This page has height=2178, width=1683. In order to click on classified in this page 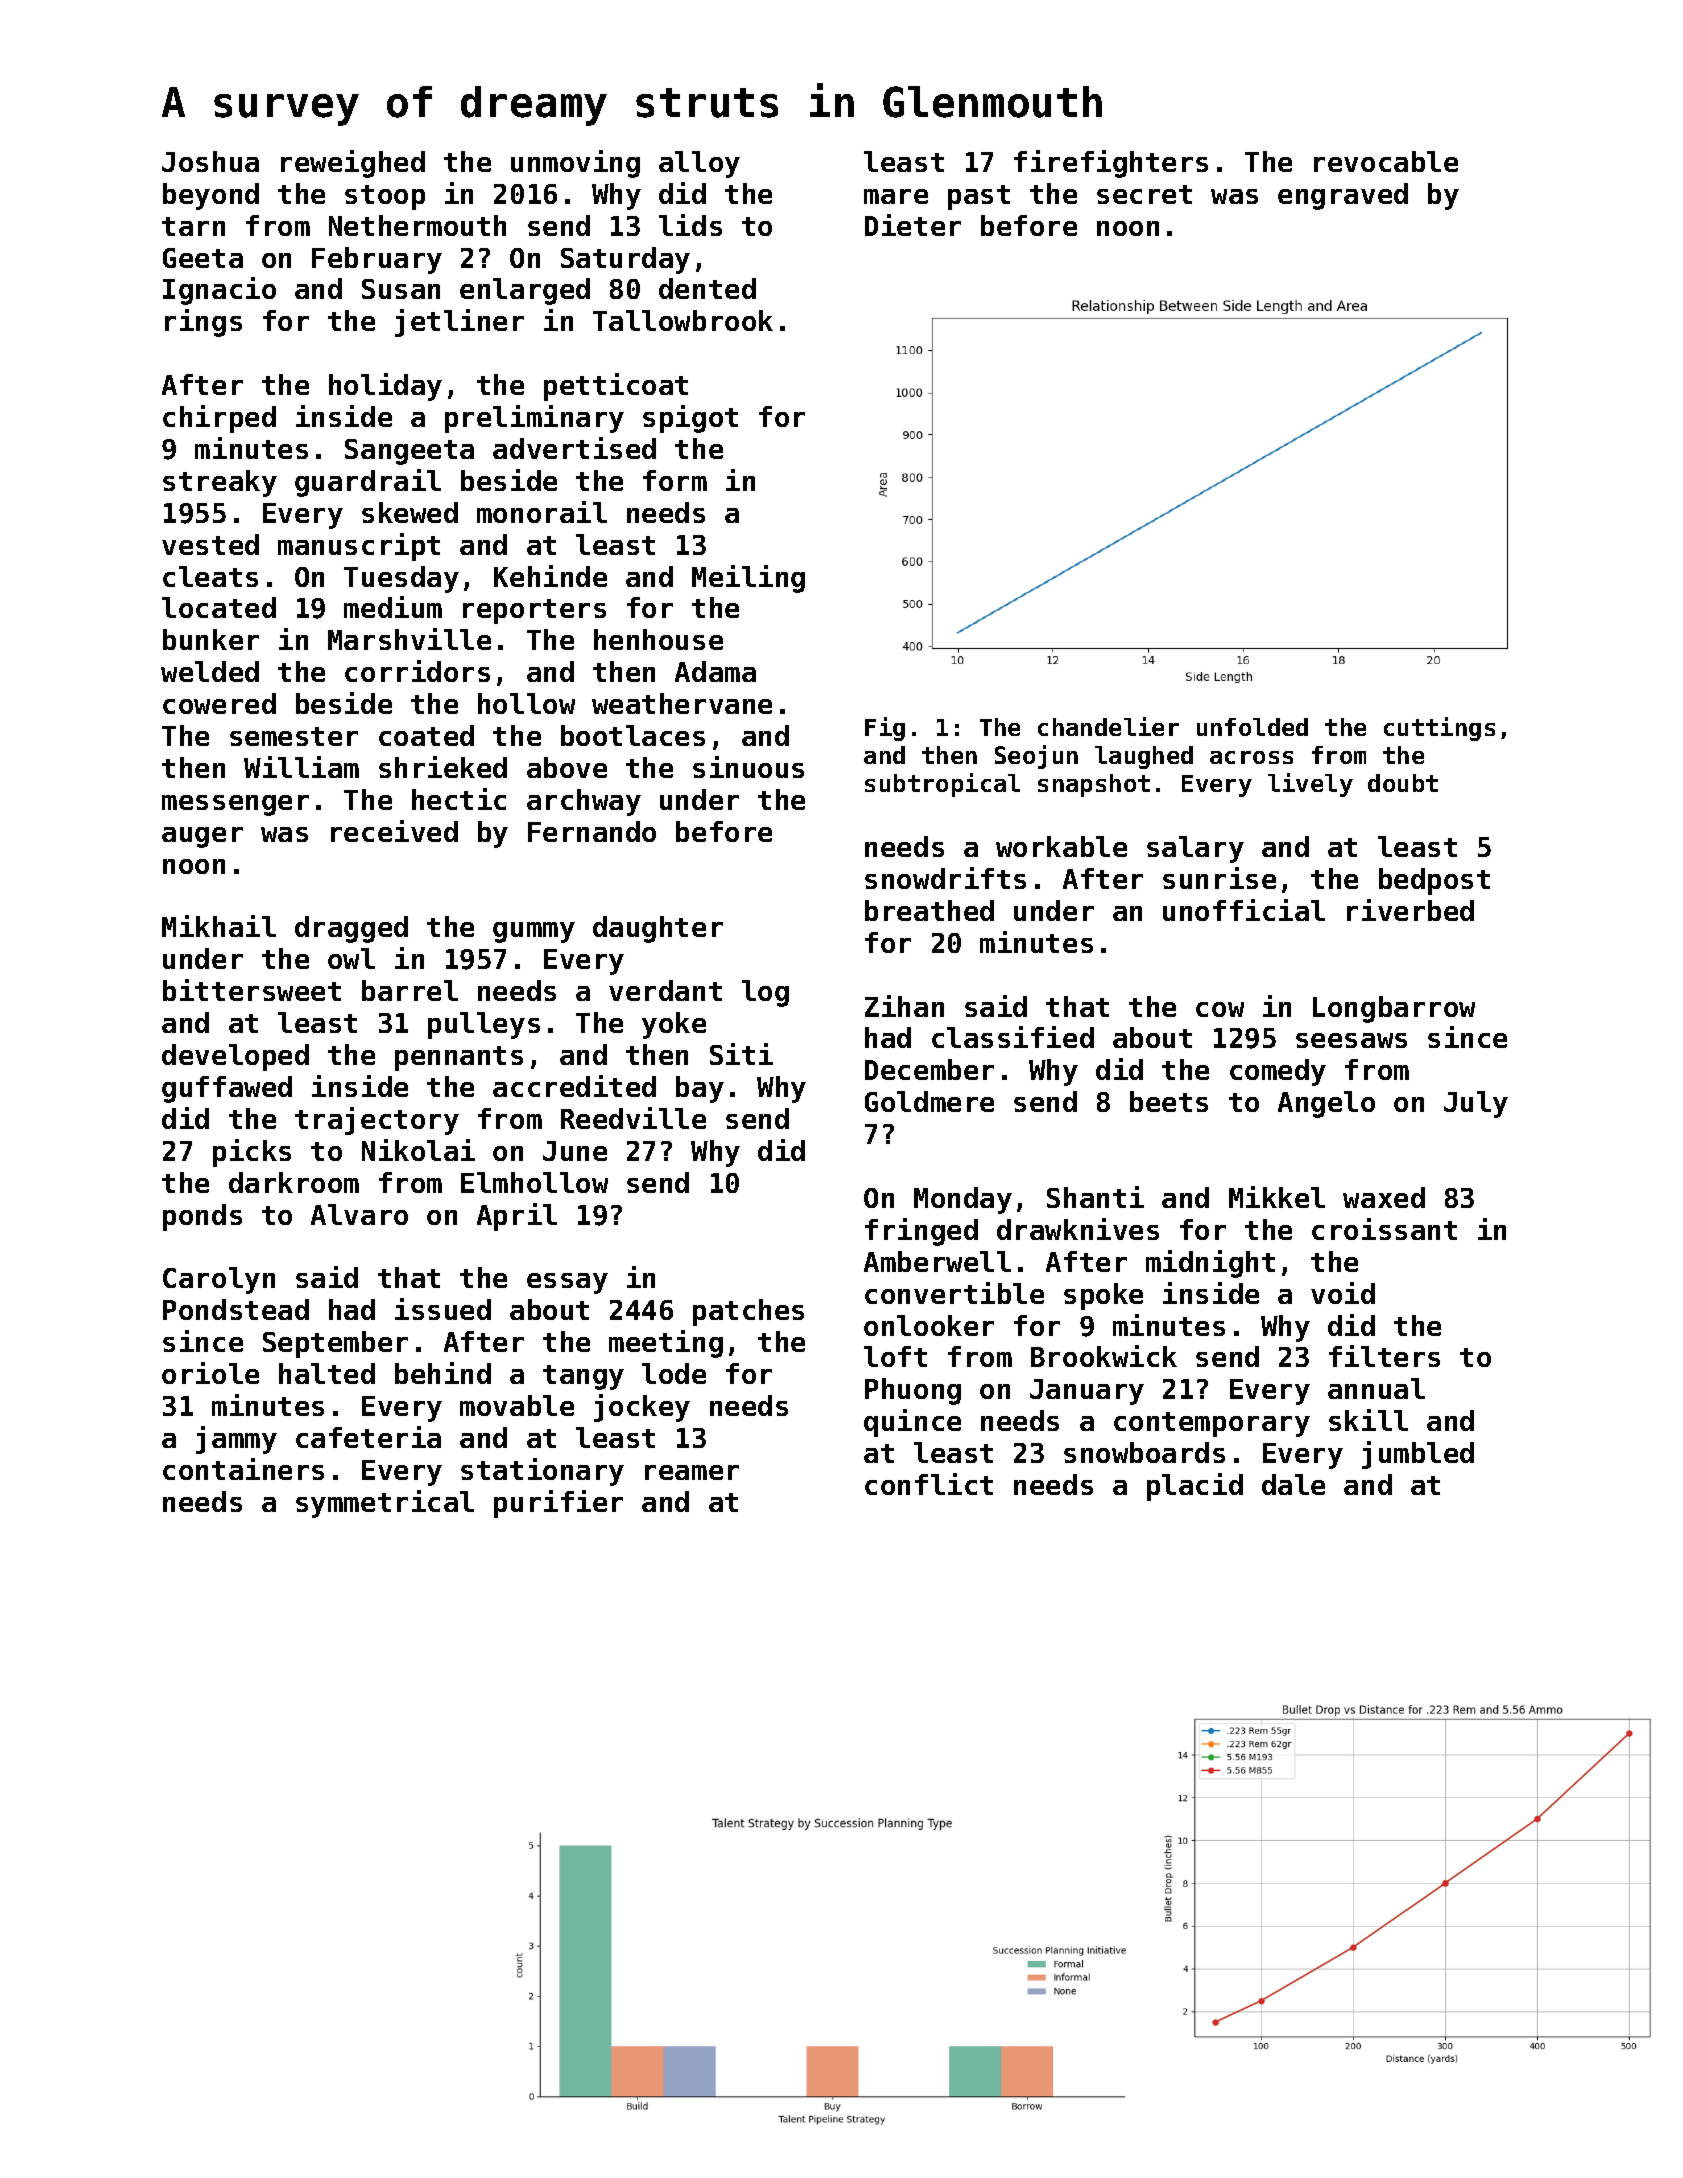, I will do `click(1013, 1037)`.
